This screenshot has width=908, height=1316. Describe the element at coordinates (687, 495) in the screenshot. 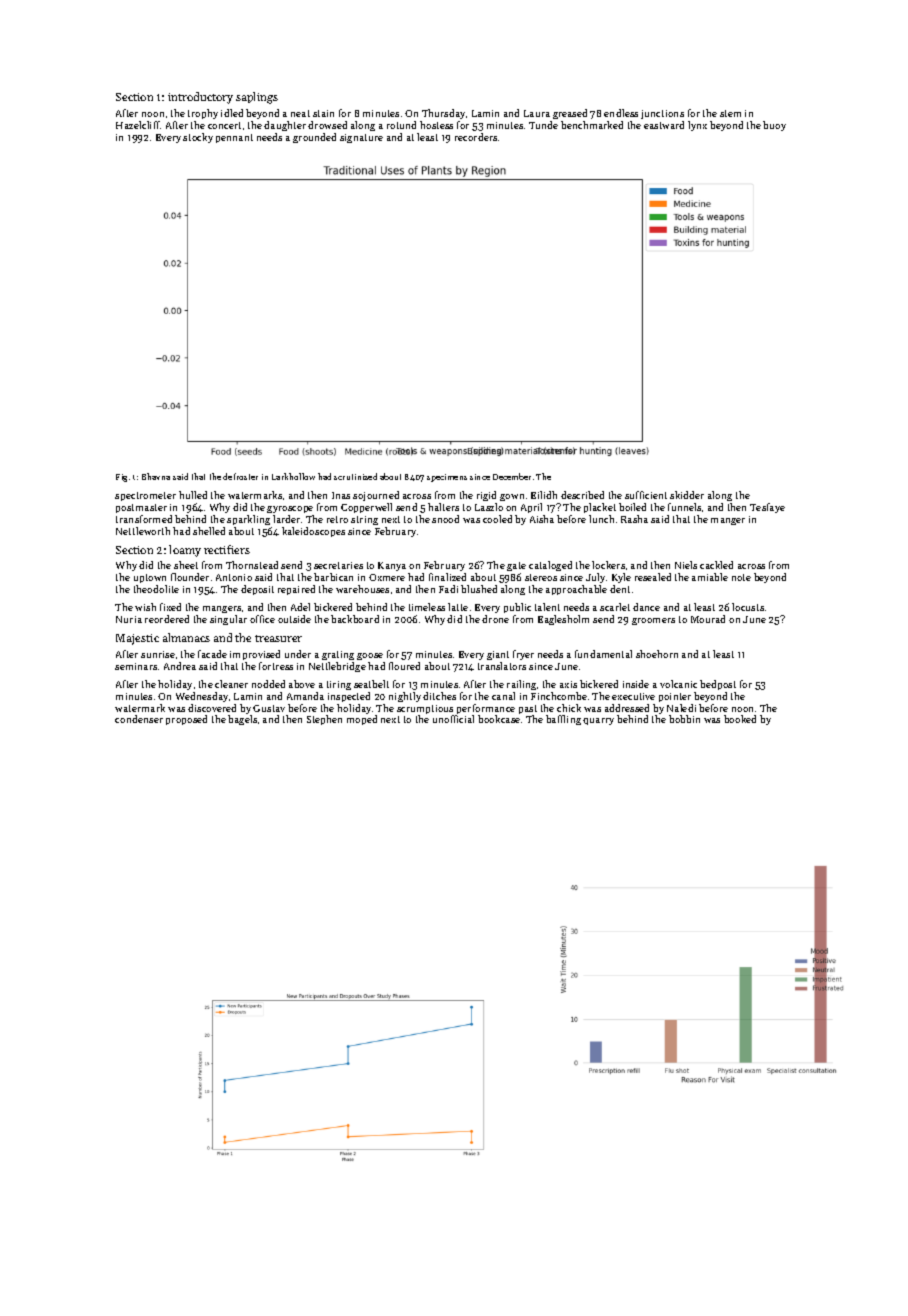

I see `skidder` at that location.
